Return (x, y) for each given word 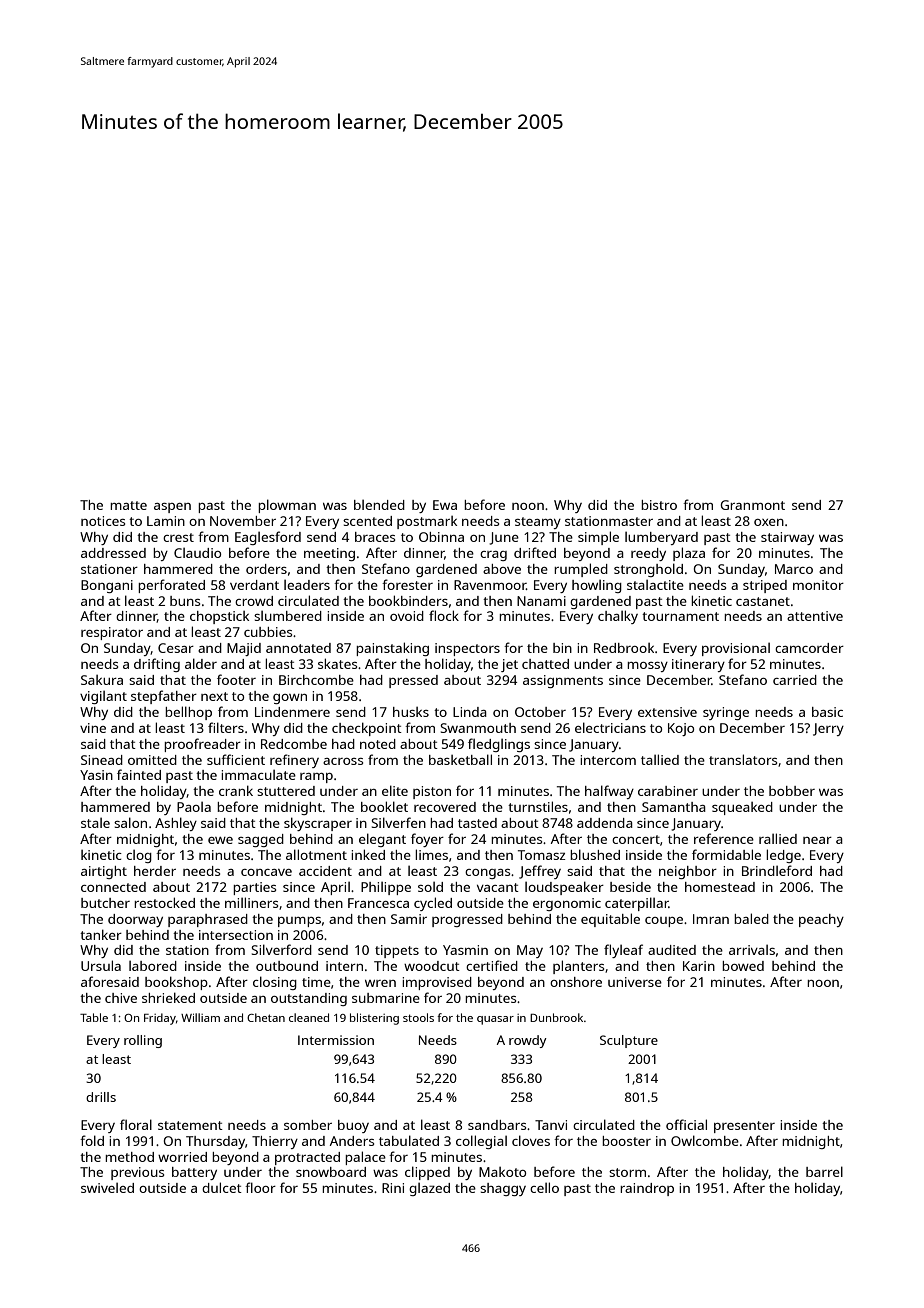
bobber (792, 791)
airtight (104, 872)
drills (101, 1097)
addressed (113, 553)
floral (136, 1124)
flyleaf (623, 951)
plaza (689, 554)
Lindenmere (292, 712)
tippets (397, 951)
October (540, 712)
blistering (374, 1019)
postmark (427, 522)
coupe (664, 922)
